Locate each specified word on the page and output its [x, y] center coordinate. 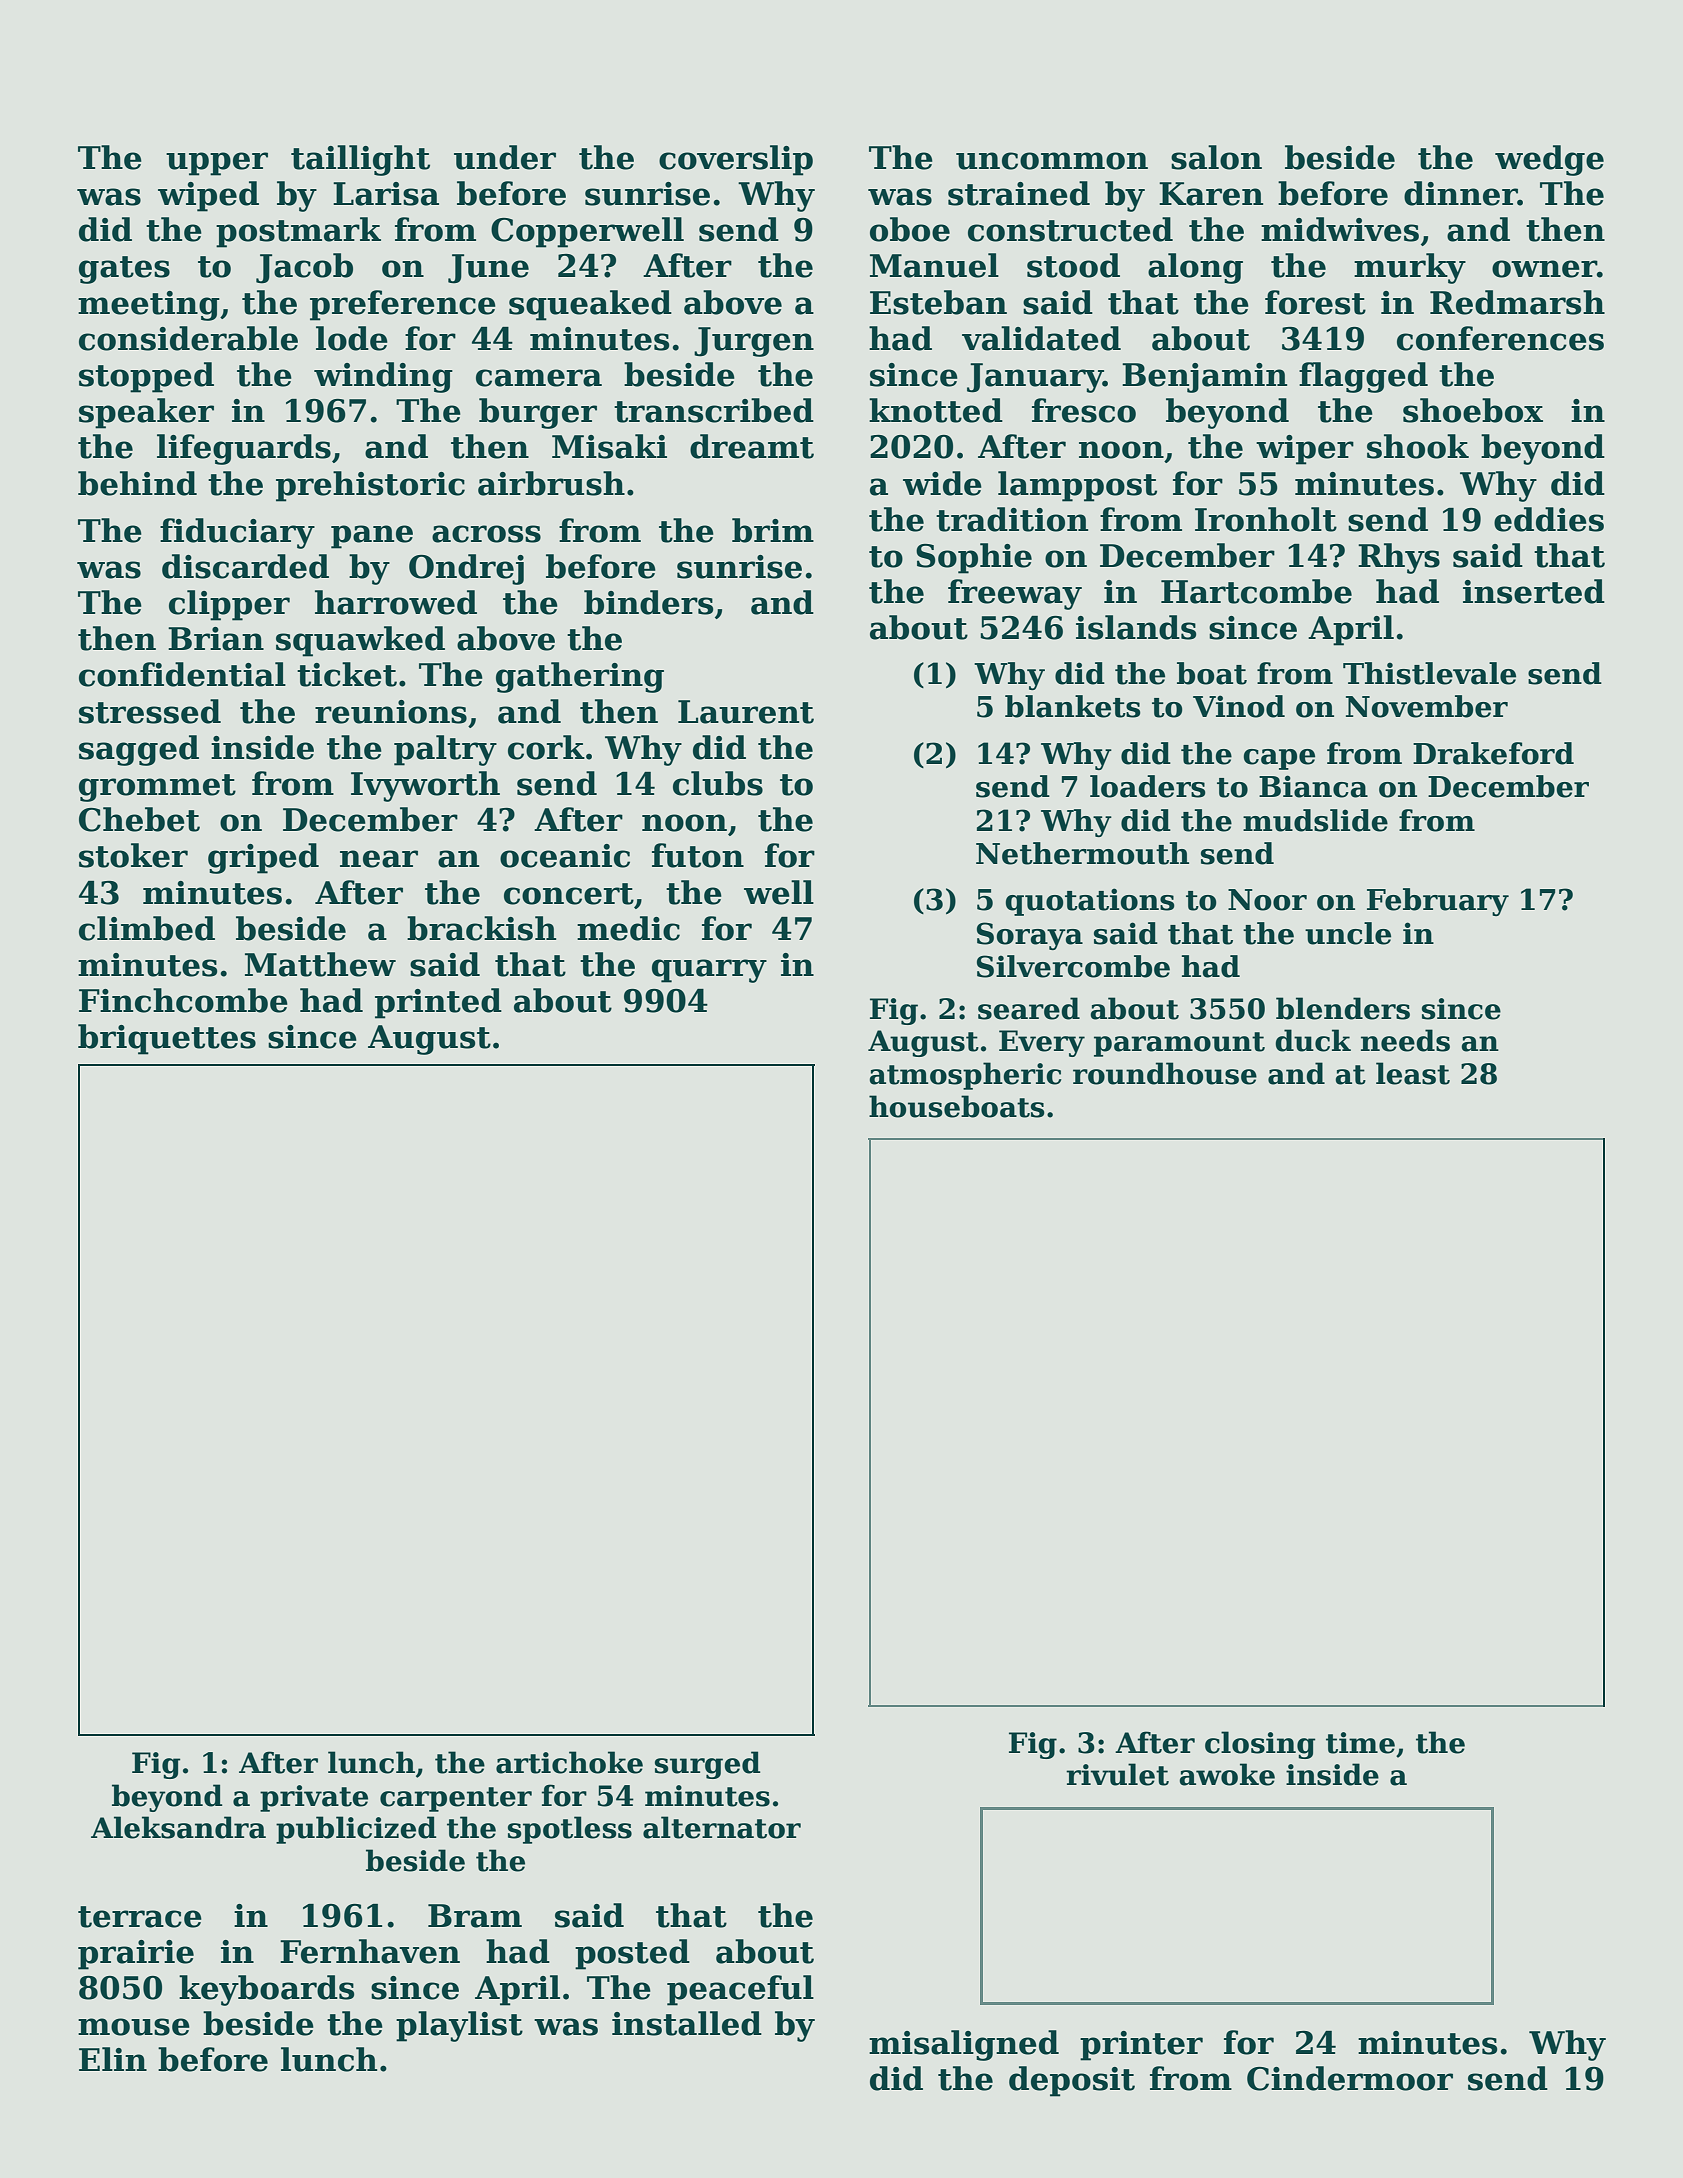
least [1413, 1073]
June [488, 269]
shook [1418, 446]
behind [137, 483]
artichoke [569, 1762]
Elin [113, 2059]
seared [1029, 1008]
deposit [1072, 2081]
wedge [1549, 160]
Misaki [609, 446]
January [1035, 378]
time [1360, 1743]
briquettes [167, 1039]
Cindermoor [1350, 2078]
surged [708, 1765]
